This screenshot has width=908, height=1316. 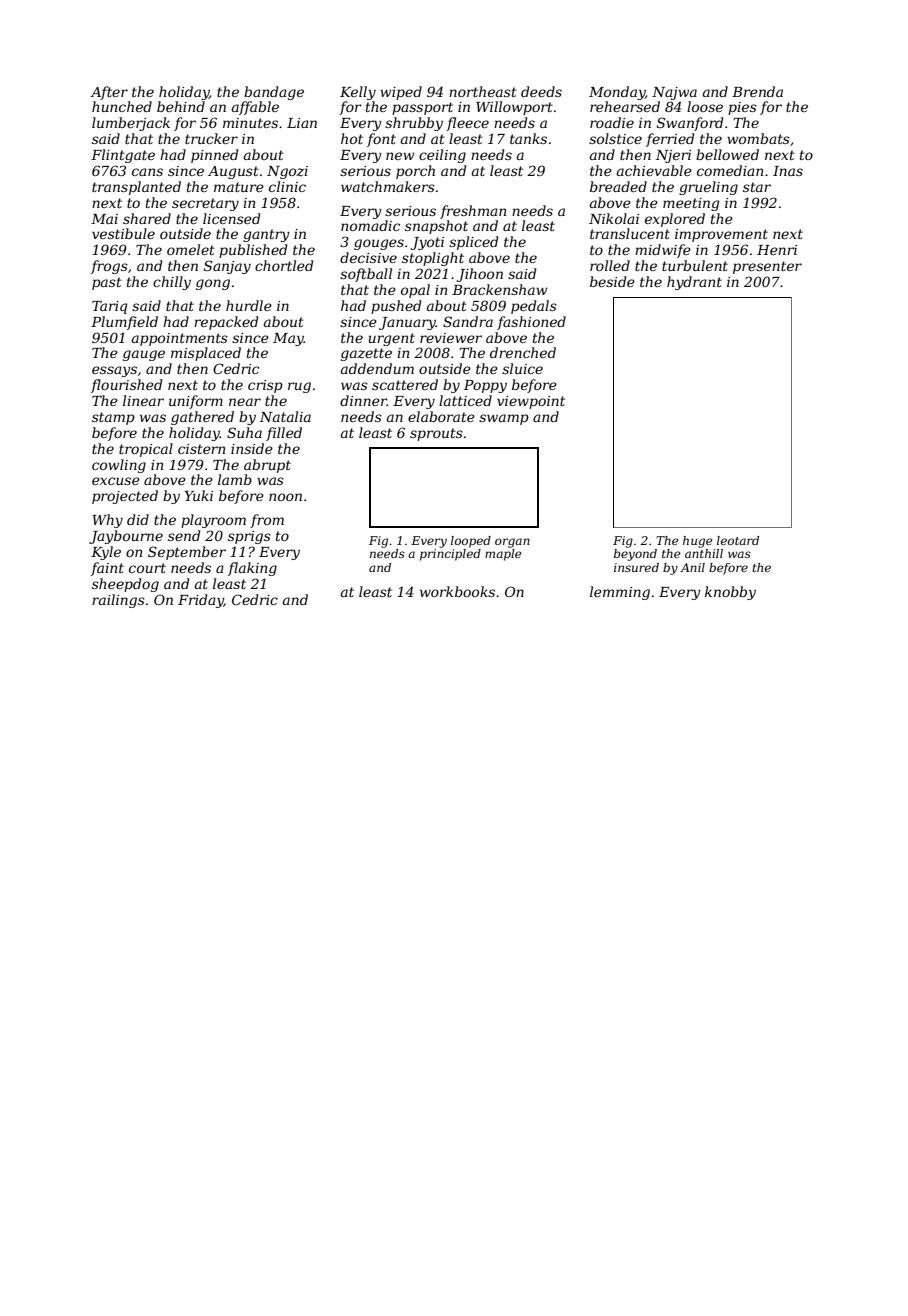 I want to click on railings, so click(x=118, y=601).
